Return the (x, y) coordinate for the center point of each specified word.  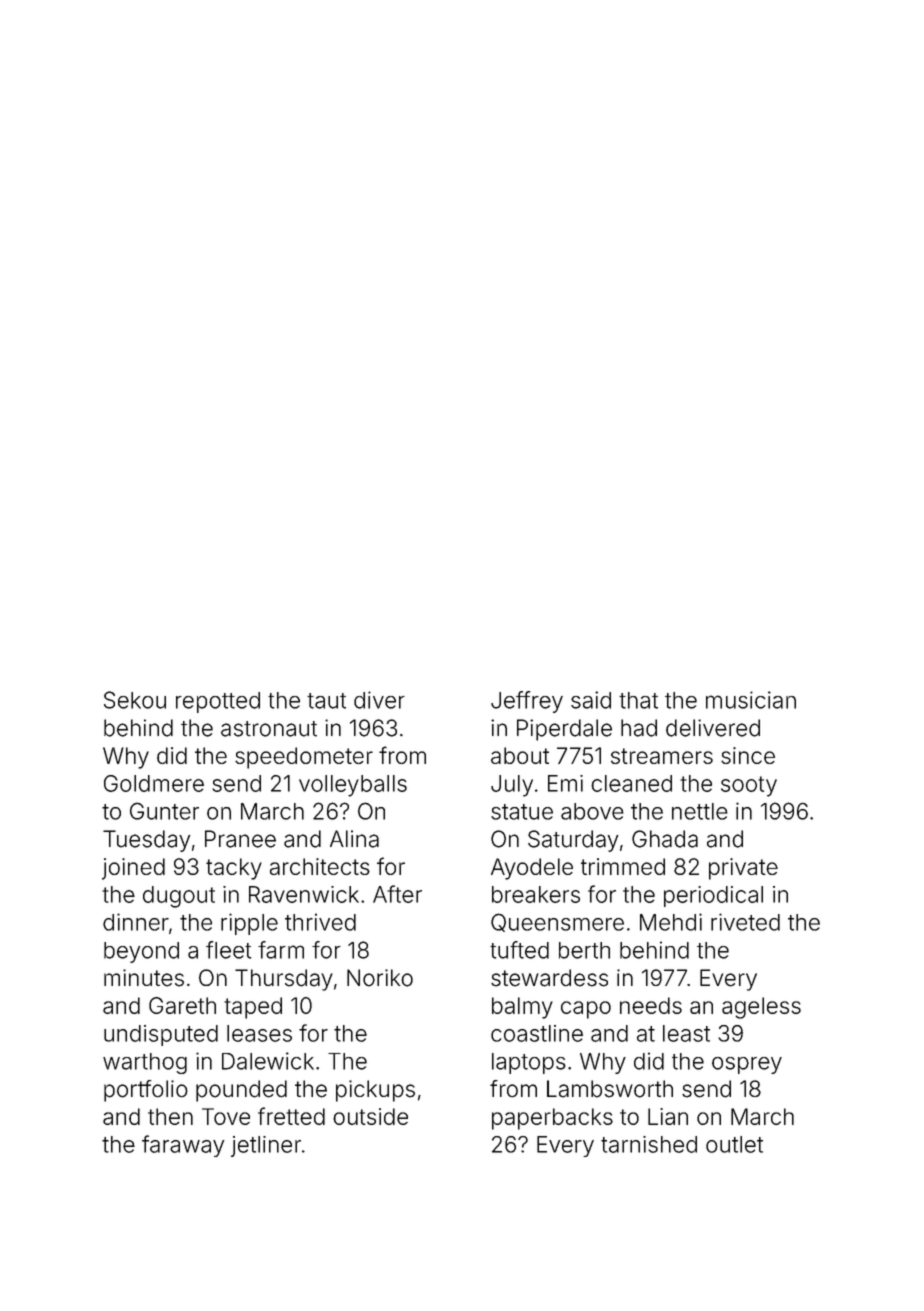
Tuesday (146, 841)
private (743, 869)
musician (751, 700)
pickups (375, 1091)
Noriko (380, 978)
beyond (141, 952)
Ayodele (532, 869)
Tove (226, 1116)
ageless (761, 1008)
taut (326, 701)
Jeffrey (527, 702)
